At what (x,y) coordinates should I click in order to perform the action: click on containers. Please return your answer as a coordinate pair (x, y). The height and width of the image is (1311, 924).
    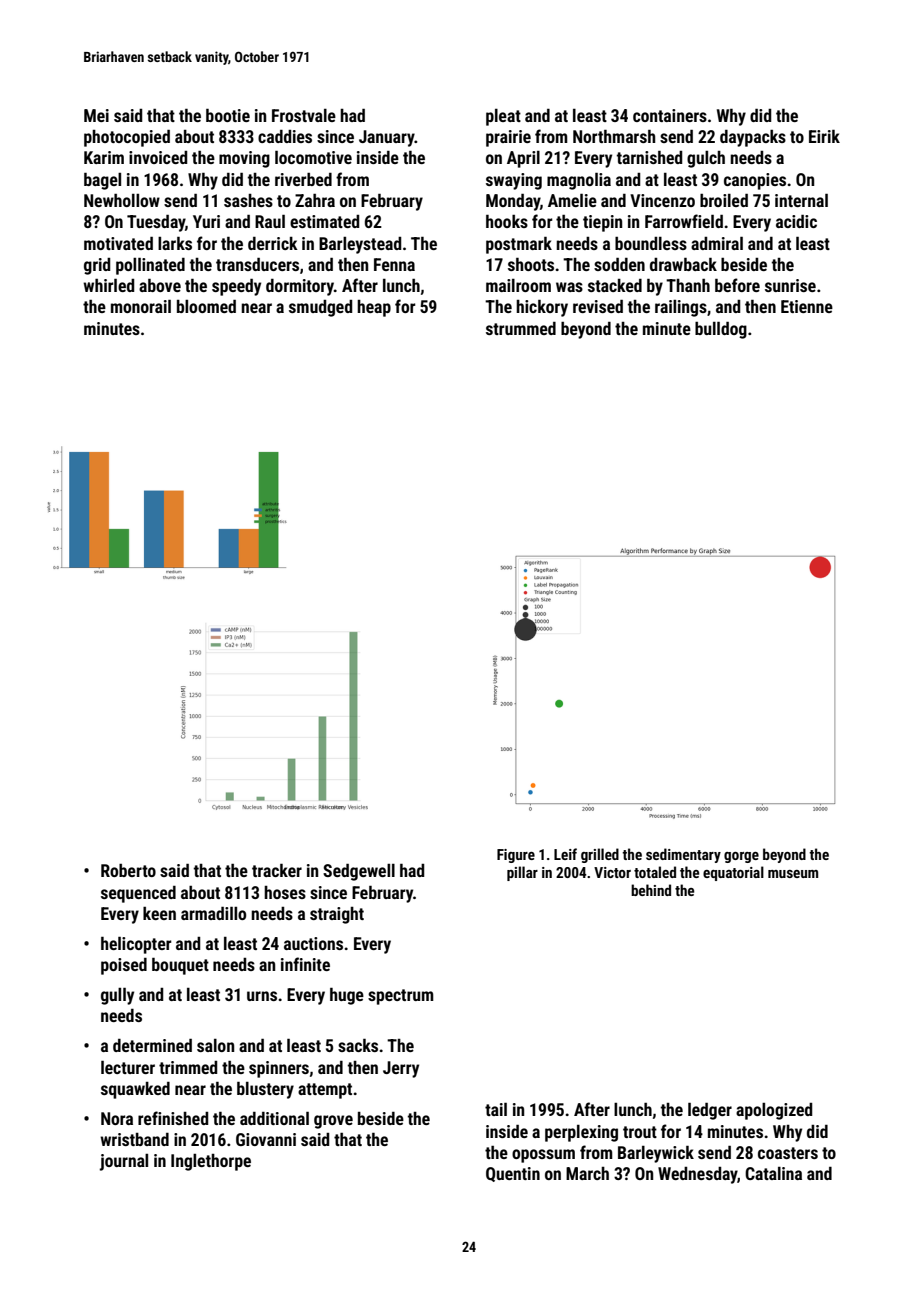
    Looking at the image, I should click on (670, 115).
